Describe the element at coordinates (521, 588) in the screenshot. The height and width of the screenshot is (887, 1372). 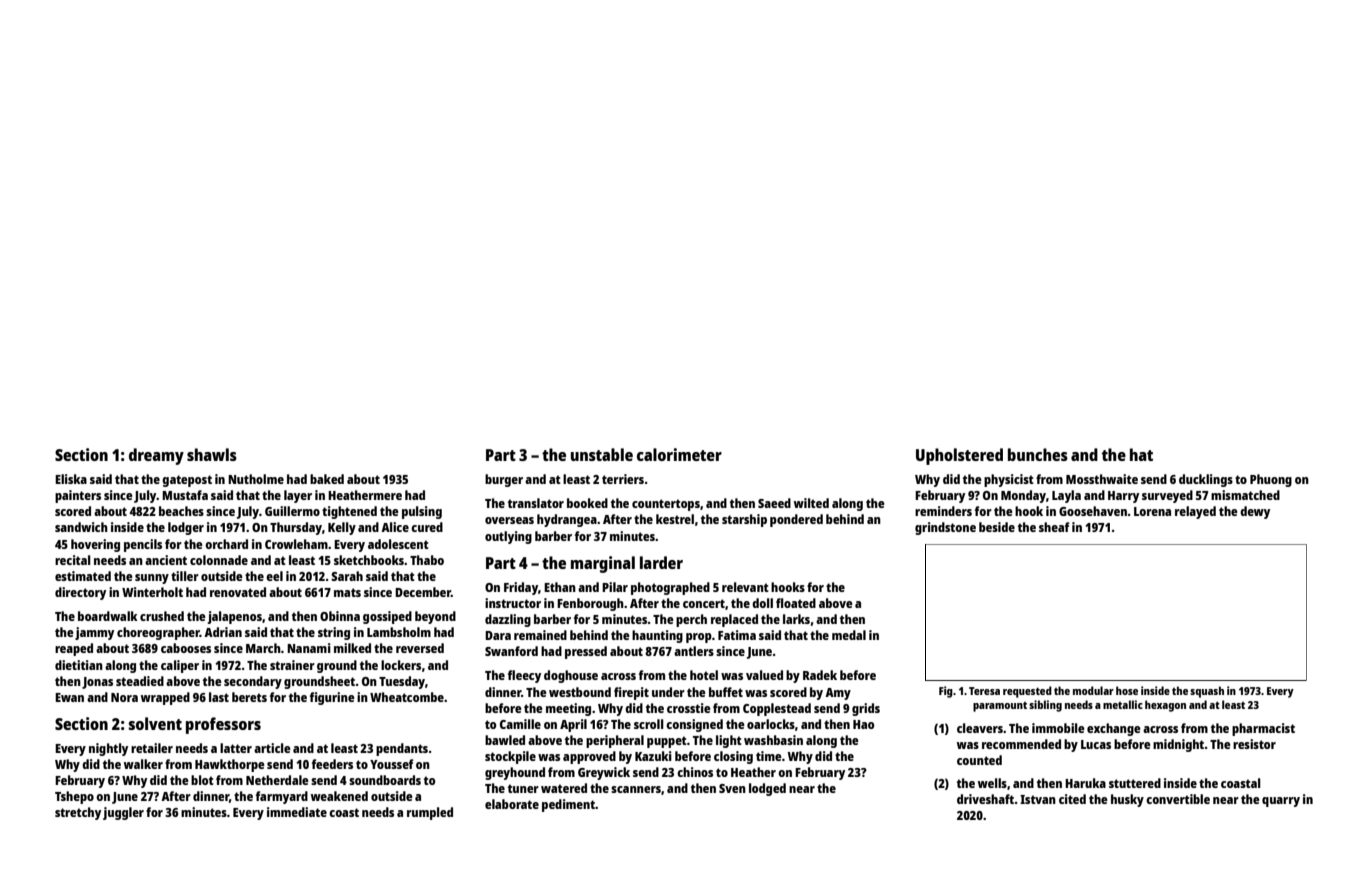
I see `Friday` at that location.
